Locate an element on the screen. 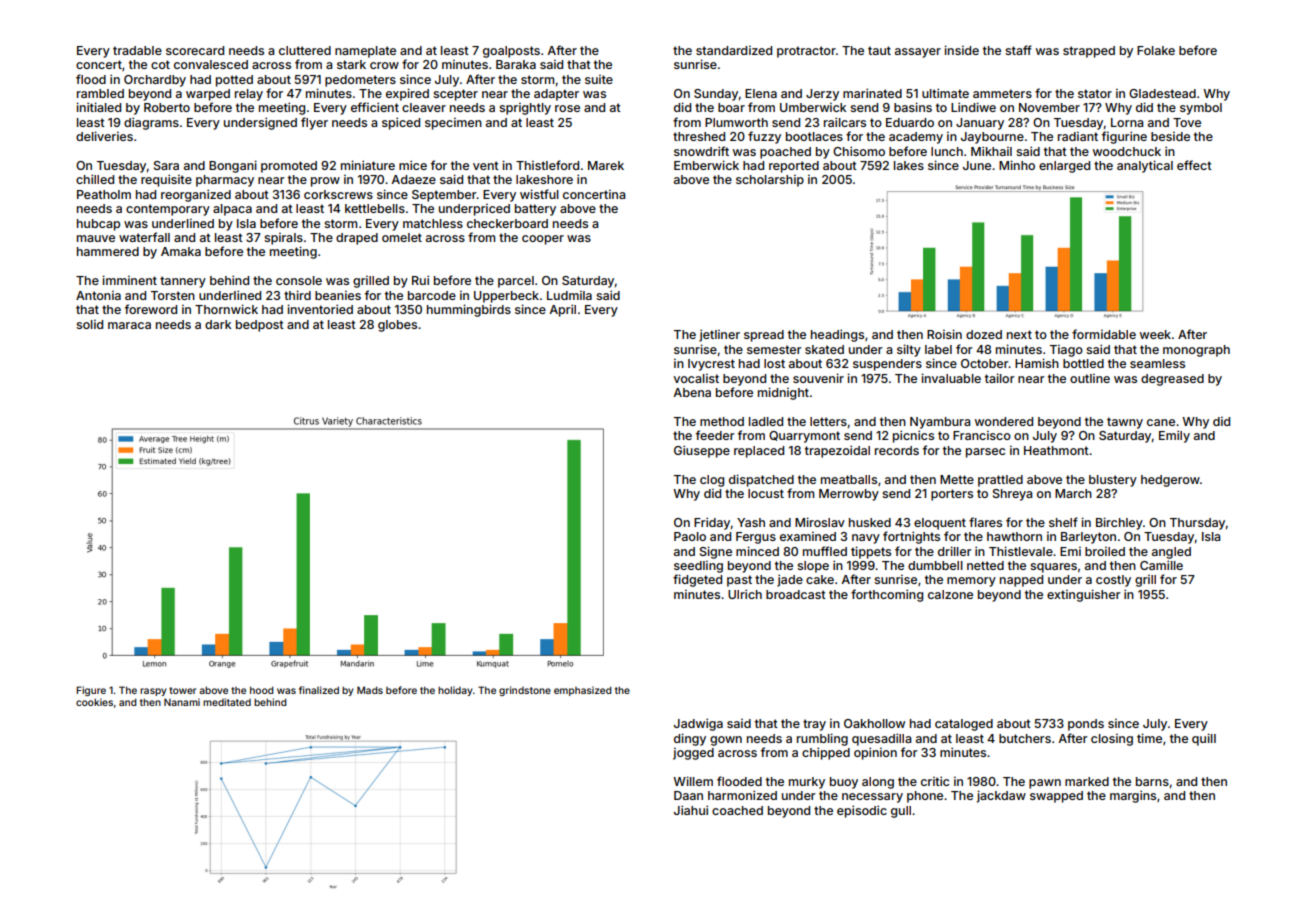 The width and height of the screenshot is (1308, 924). spirals is located at coordinates (283, 239).
